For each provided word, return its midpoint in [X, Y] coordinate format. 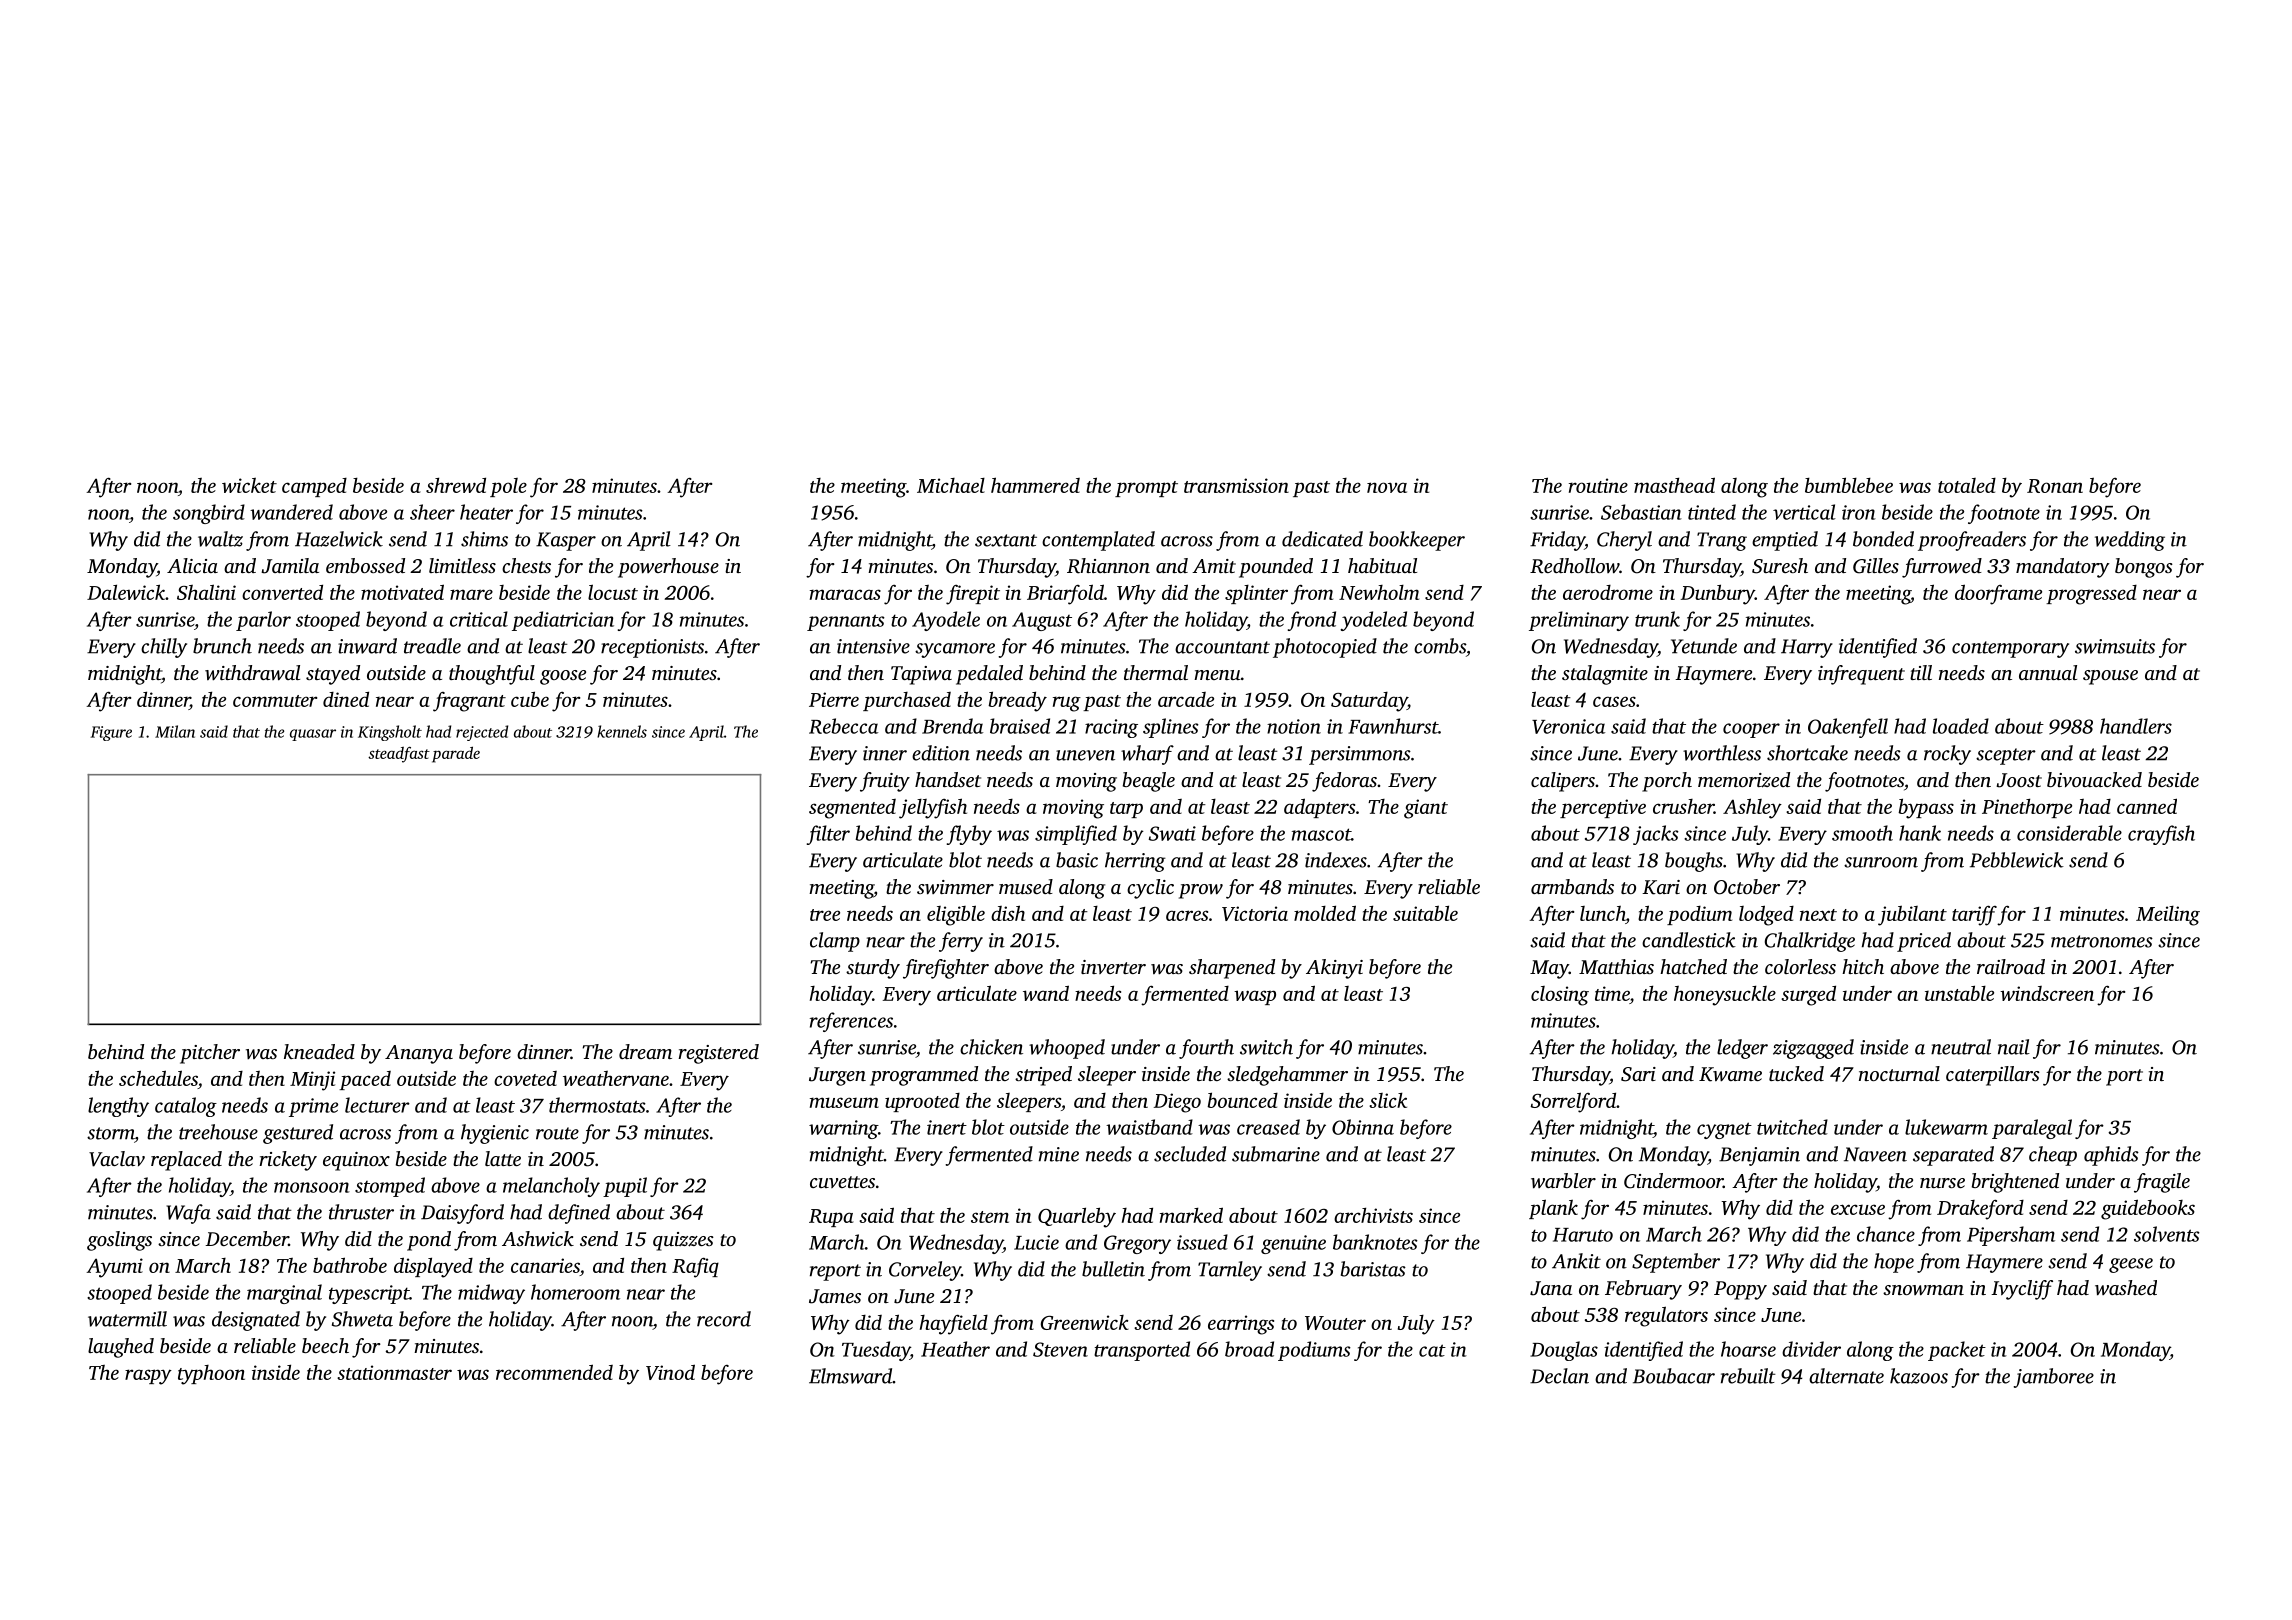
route [557, 1133]
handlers [2136, 726]
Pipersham [2011, 1236]
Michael [951, 485]
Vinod [670, 1372]
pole [508, 487]
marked [1191, 1215]
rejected [482, 733]
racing [1111, 728]
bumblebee [1849, 485]
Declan [1559, 1376]
